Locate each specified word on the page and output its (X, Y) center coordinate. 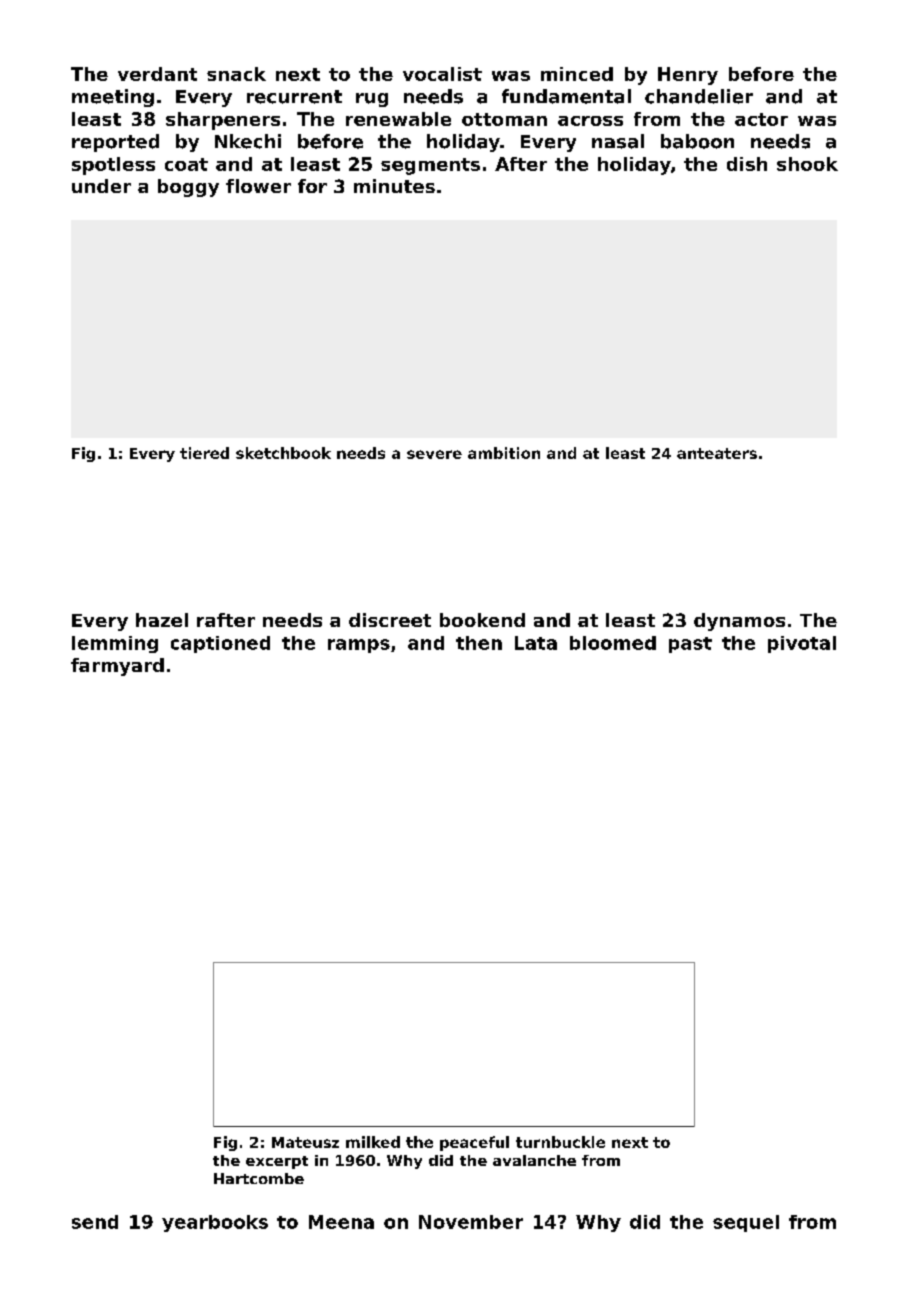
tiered (204, 453)
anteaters (717, 453)
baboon (697, 141)
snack (236, 74)
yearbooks (215, 1223)
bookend (482, 620)
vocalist (442, 74)
